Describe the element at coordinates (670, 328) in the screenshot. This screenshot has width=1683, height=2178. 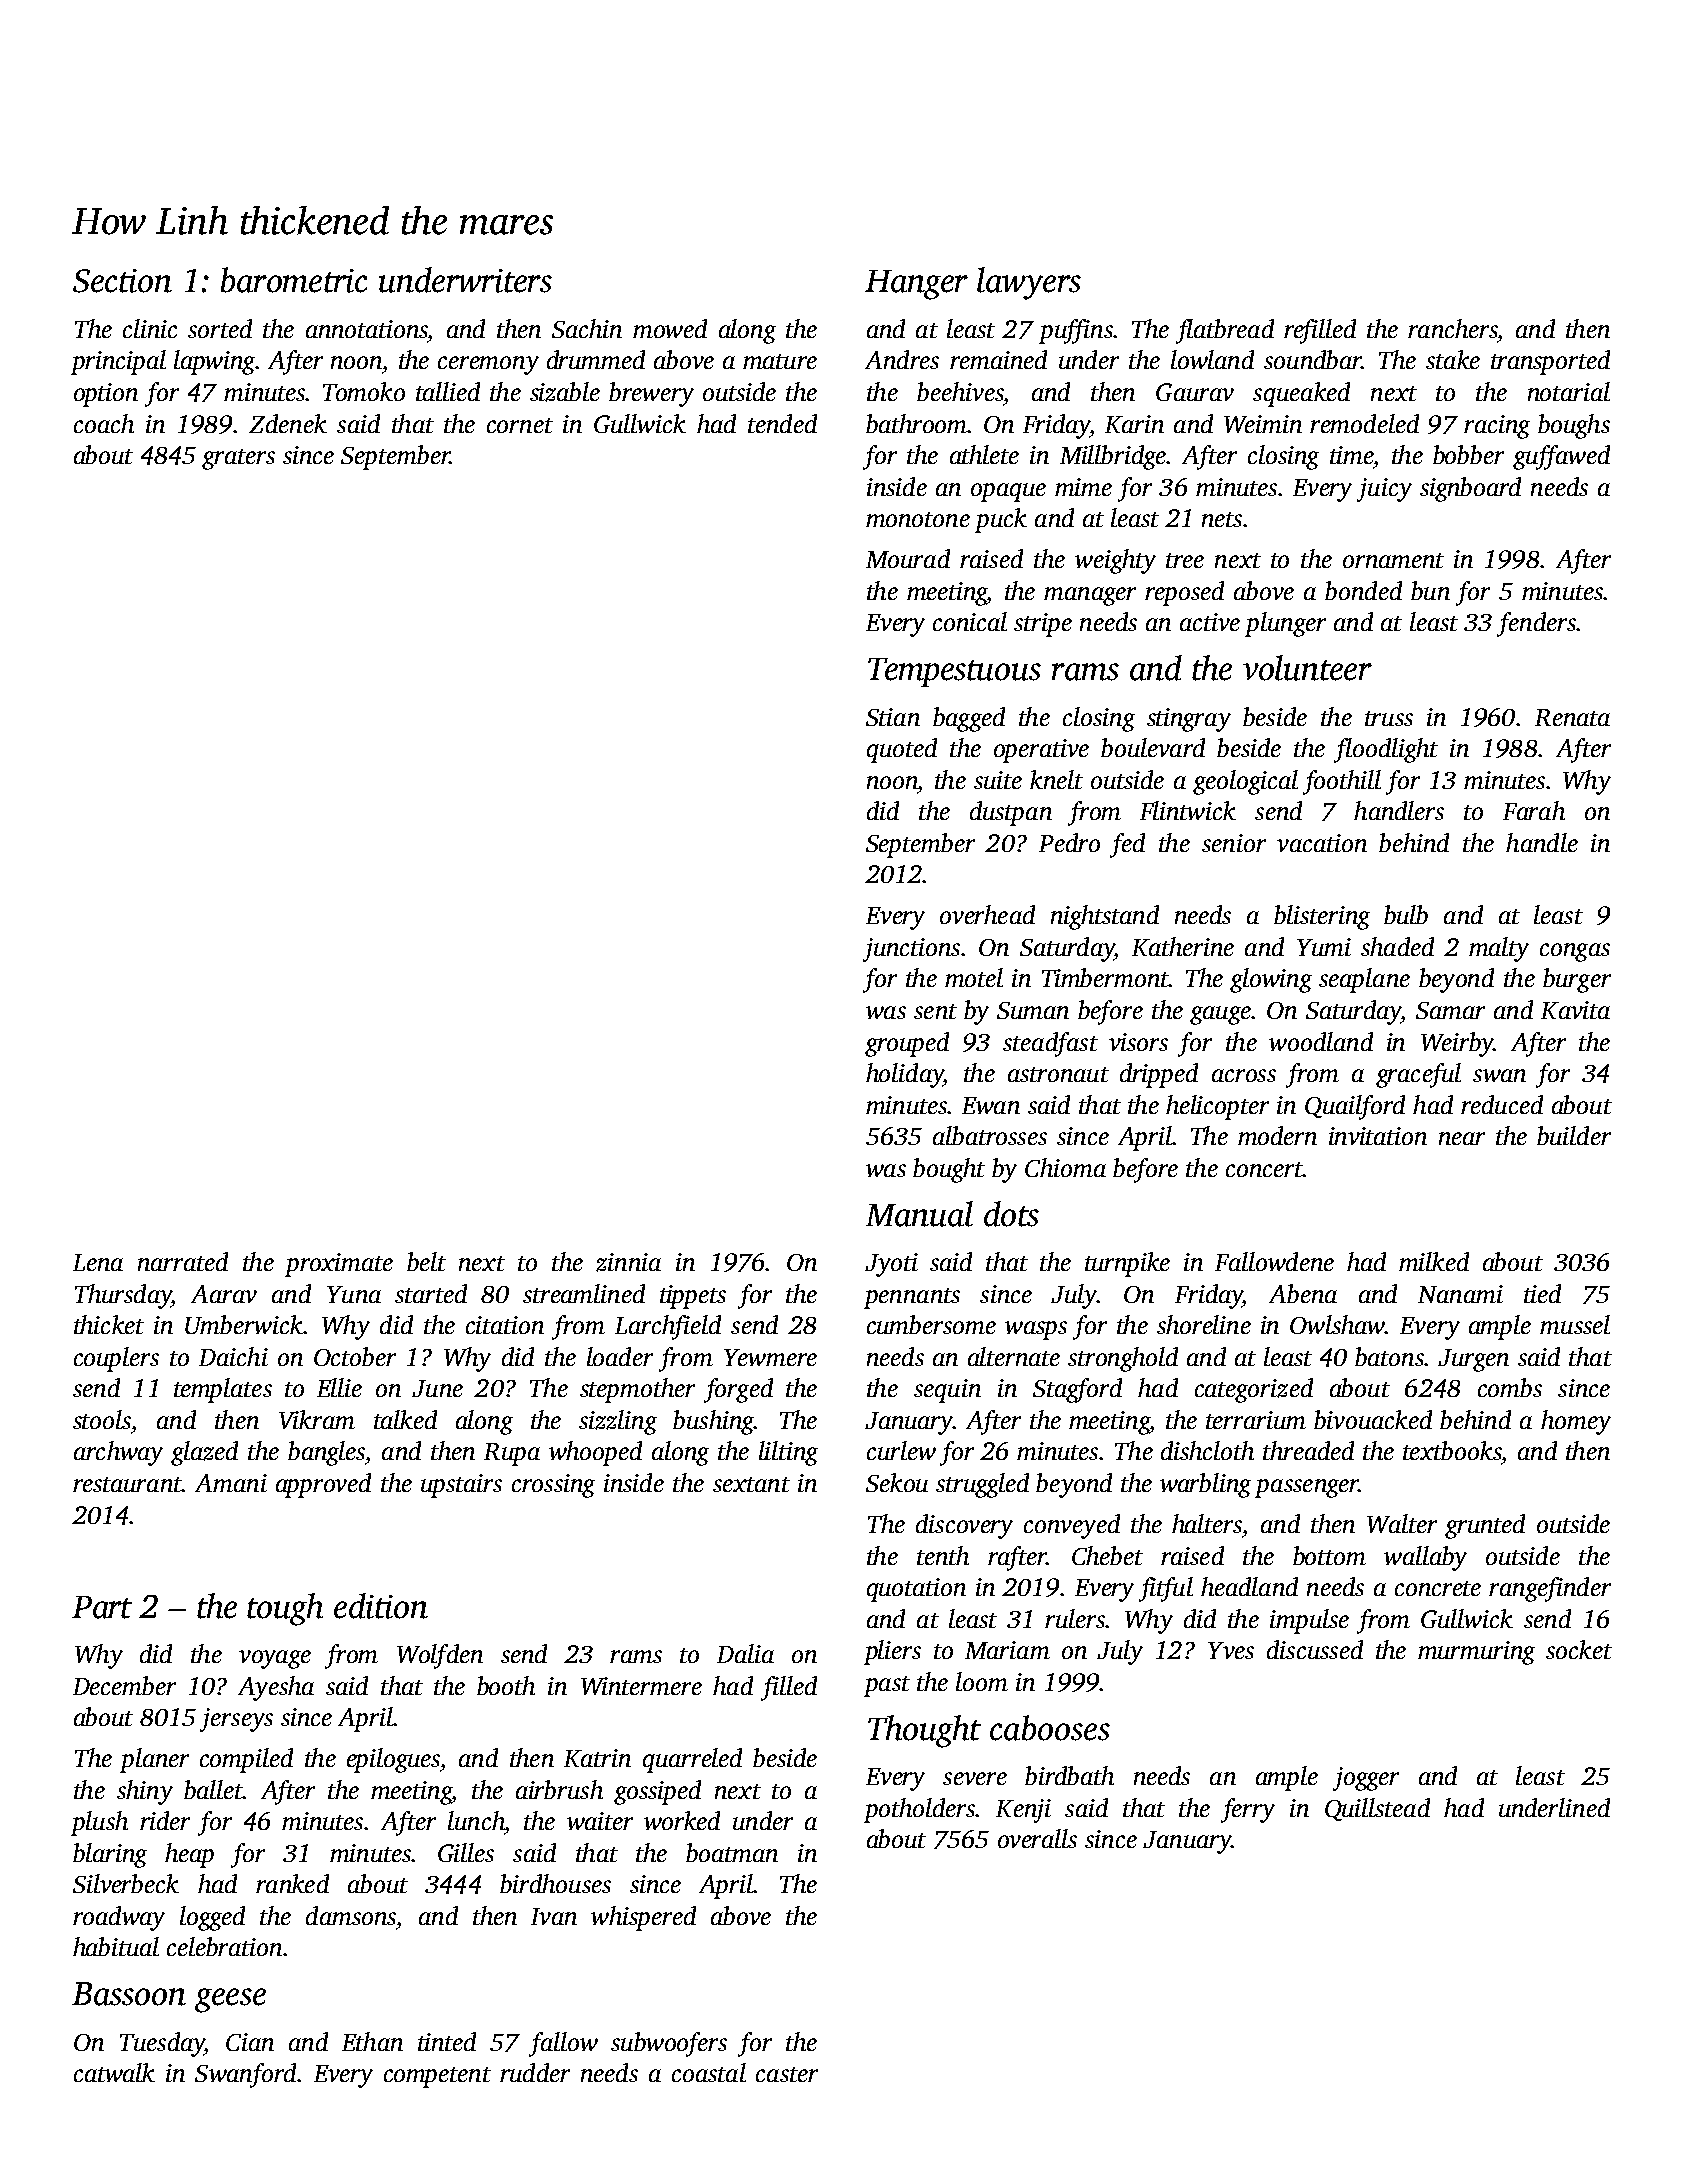
I see `mowed` at that location.
